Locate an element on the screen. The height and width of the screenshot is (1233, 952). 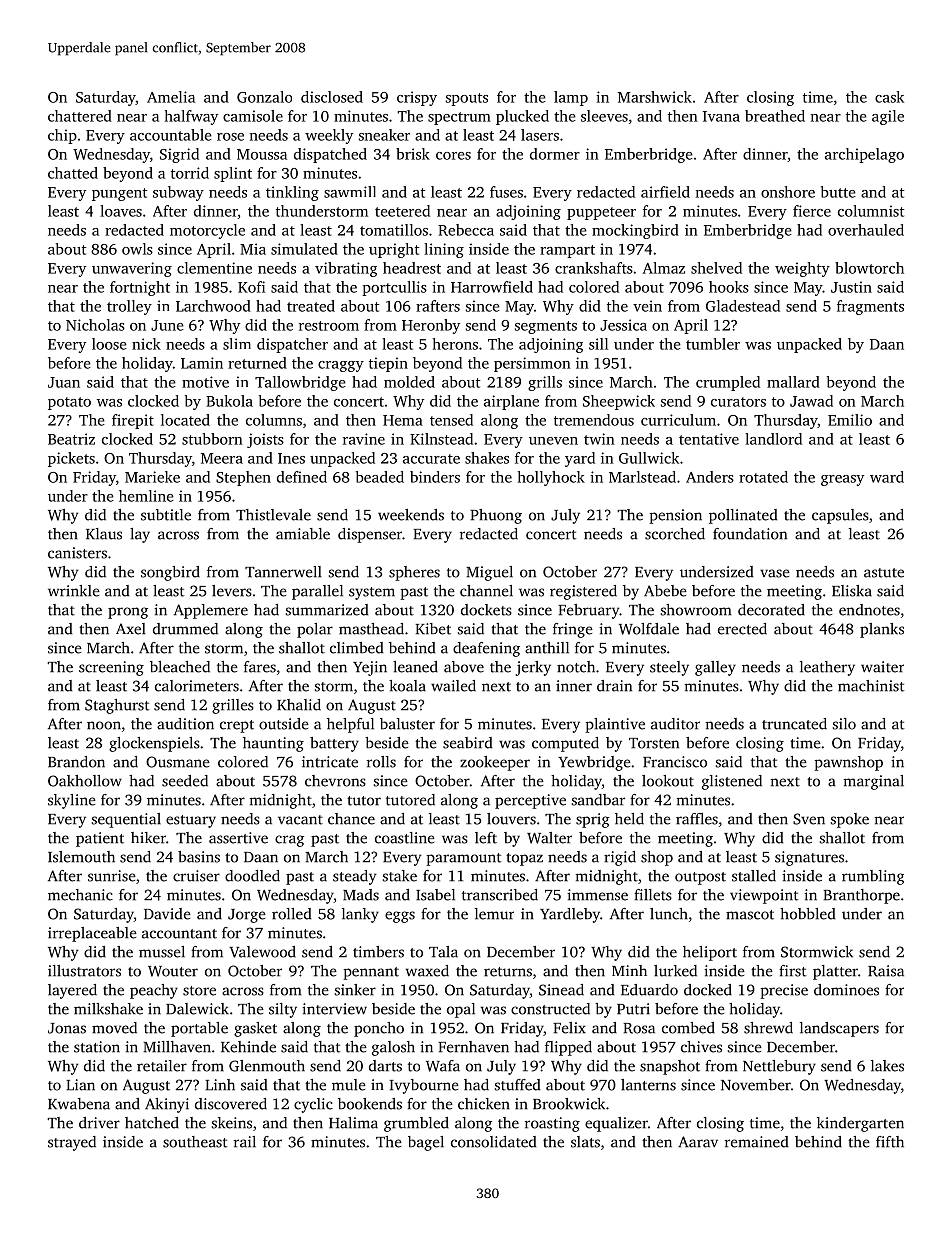
Anders is located at coordinates (710, 477).
